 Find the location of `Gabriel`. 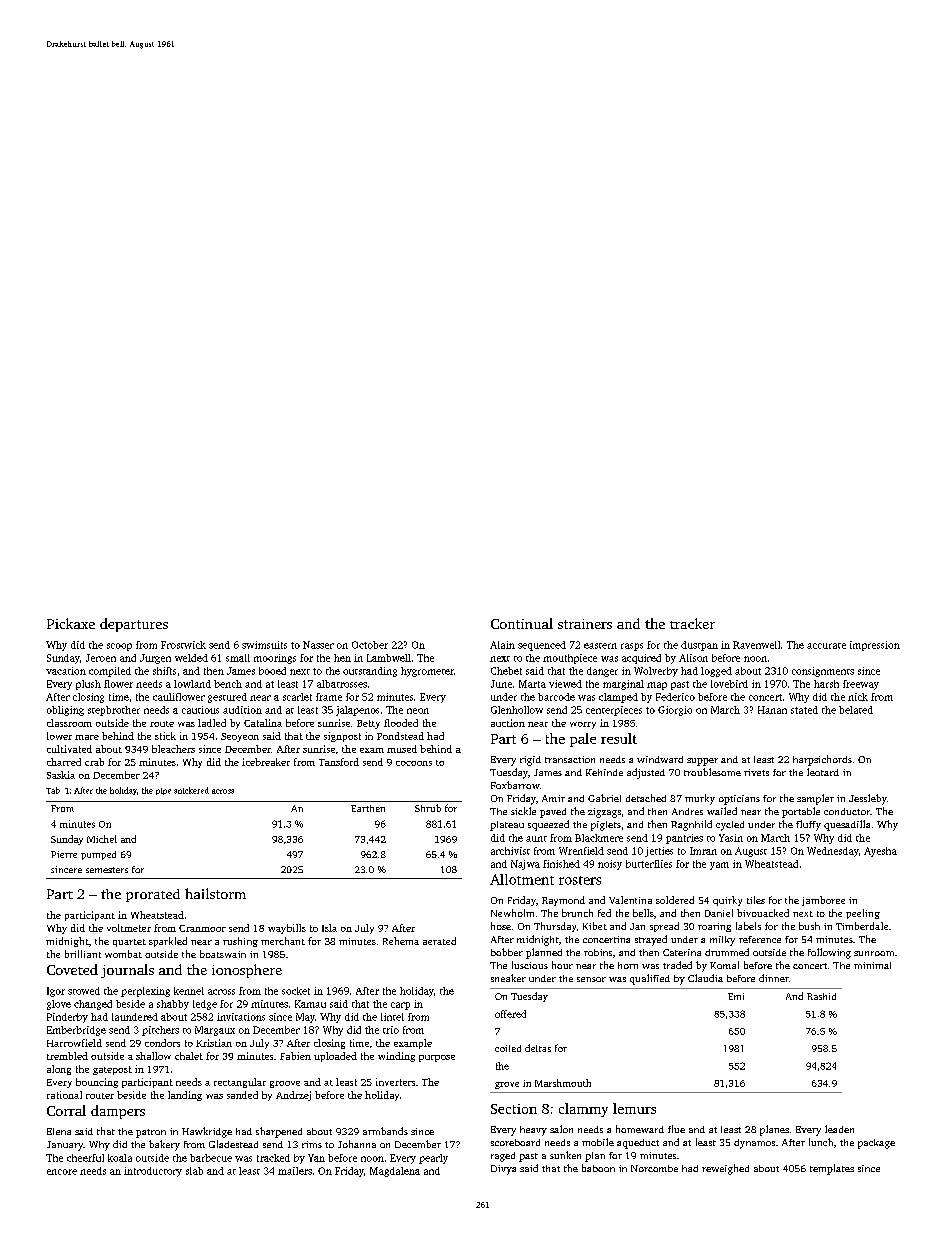

Gabriel is located at coordinates (604, 798).
